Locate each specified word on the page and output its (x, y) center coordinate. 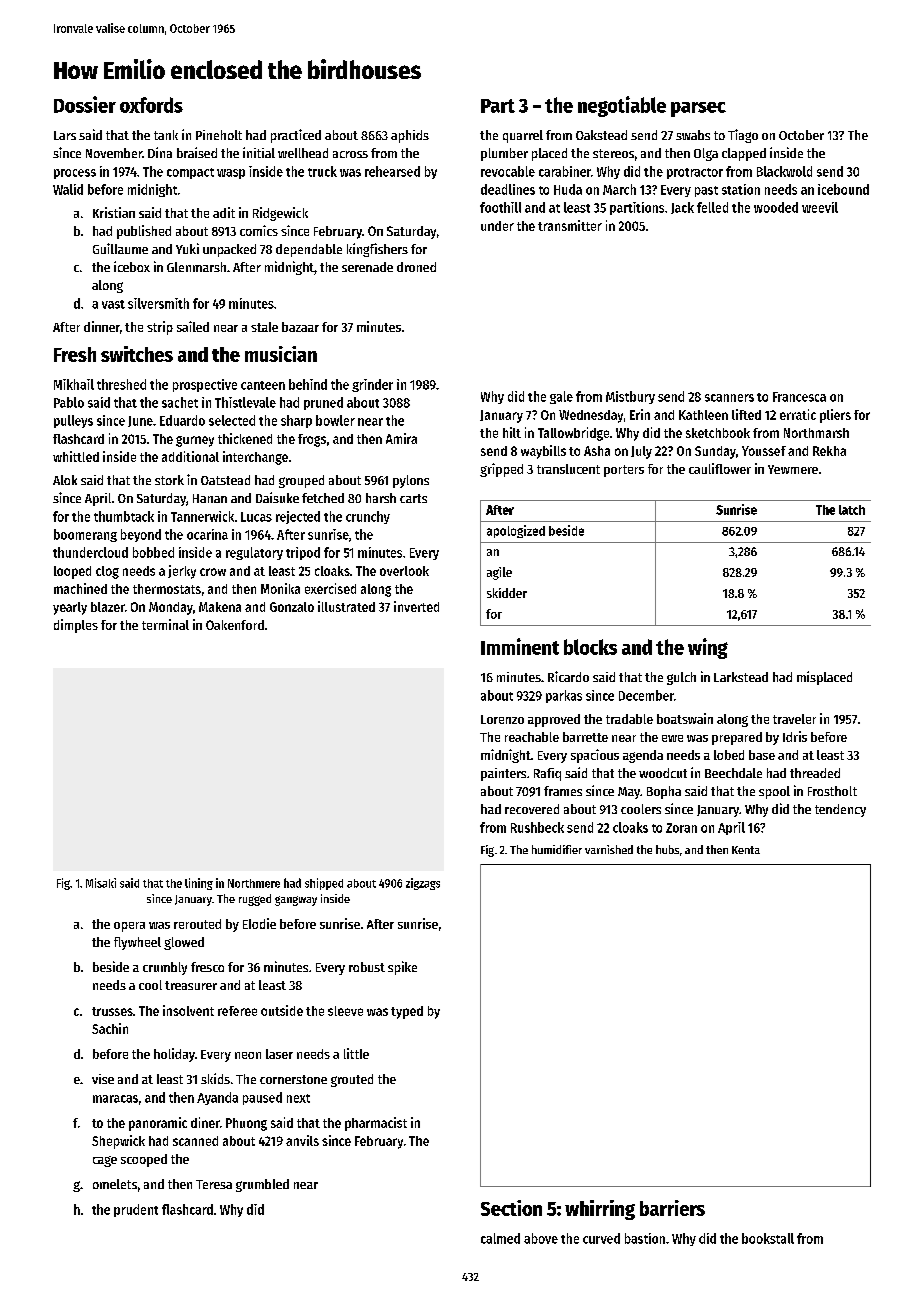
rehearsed (392, 171)
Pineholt (219, 135)
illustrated (346, 606)
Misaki (101, 883)
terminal (165, 624)
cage (105, 1161)
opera (129, 927)
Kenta (746, 850)
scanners (729, 398)
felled (712, 207)
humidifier (557, 849)
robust (367, 967)
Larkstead (741, 677)
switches (137, 354)
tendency (840, 810)
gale (561, 397)
